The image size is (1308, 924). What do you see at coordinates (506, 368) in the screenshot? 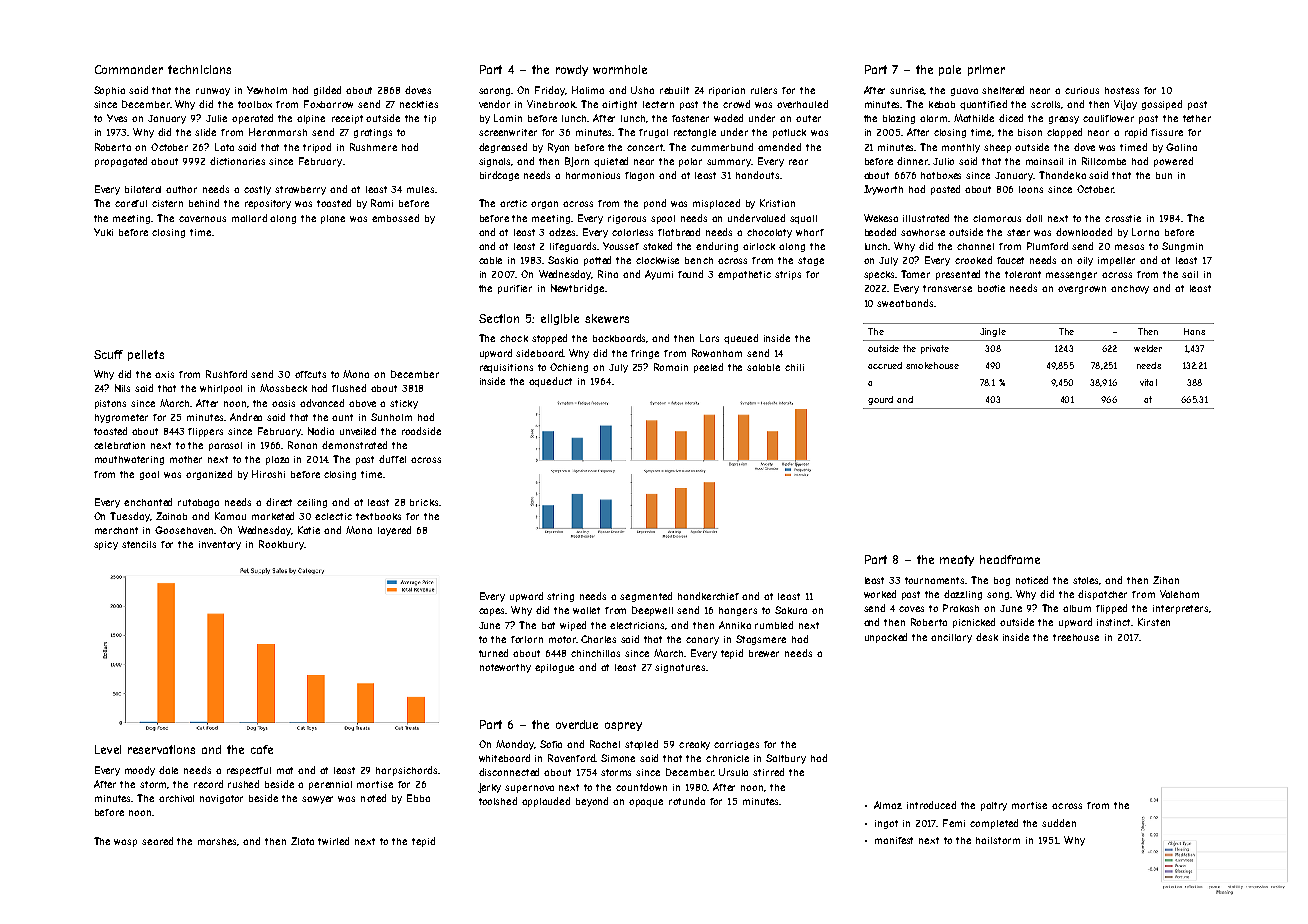
I see `requisitions` at bounding box center [506, 368].
